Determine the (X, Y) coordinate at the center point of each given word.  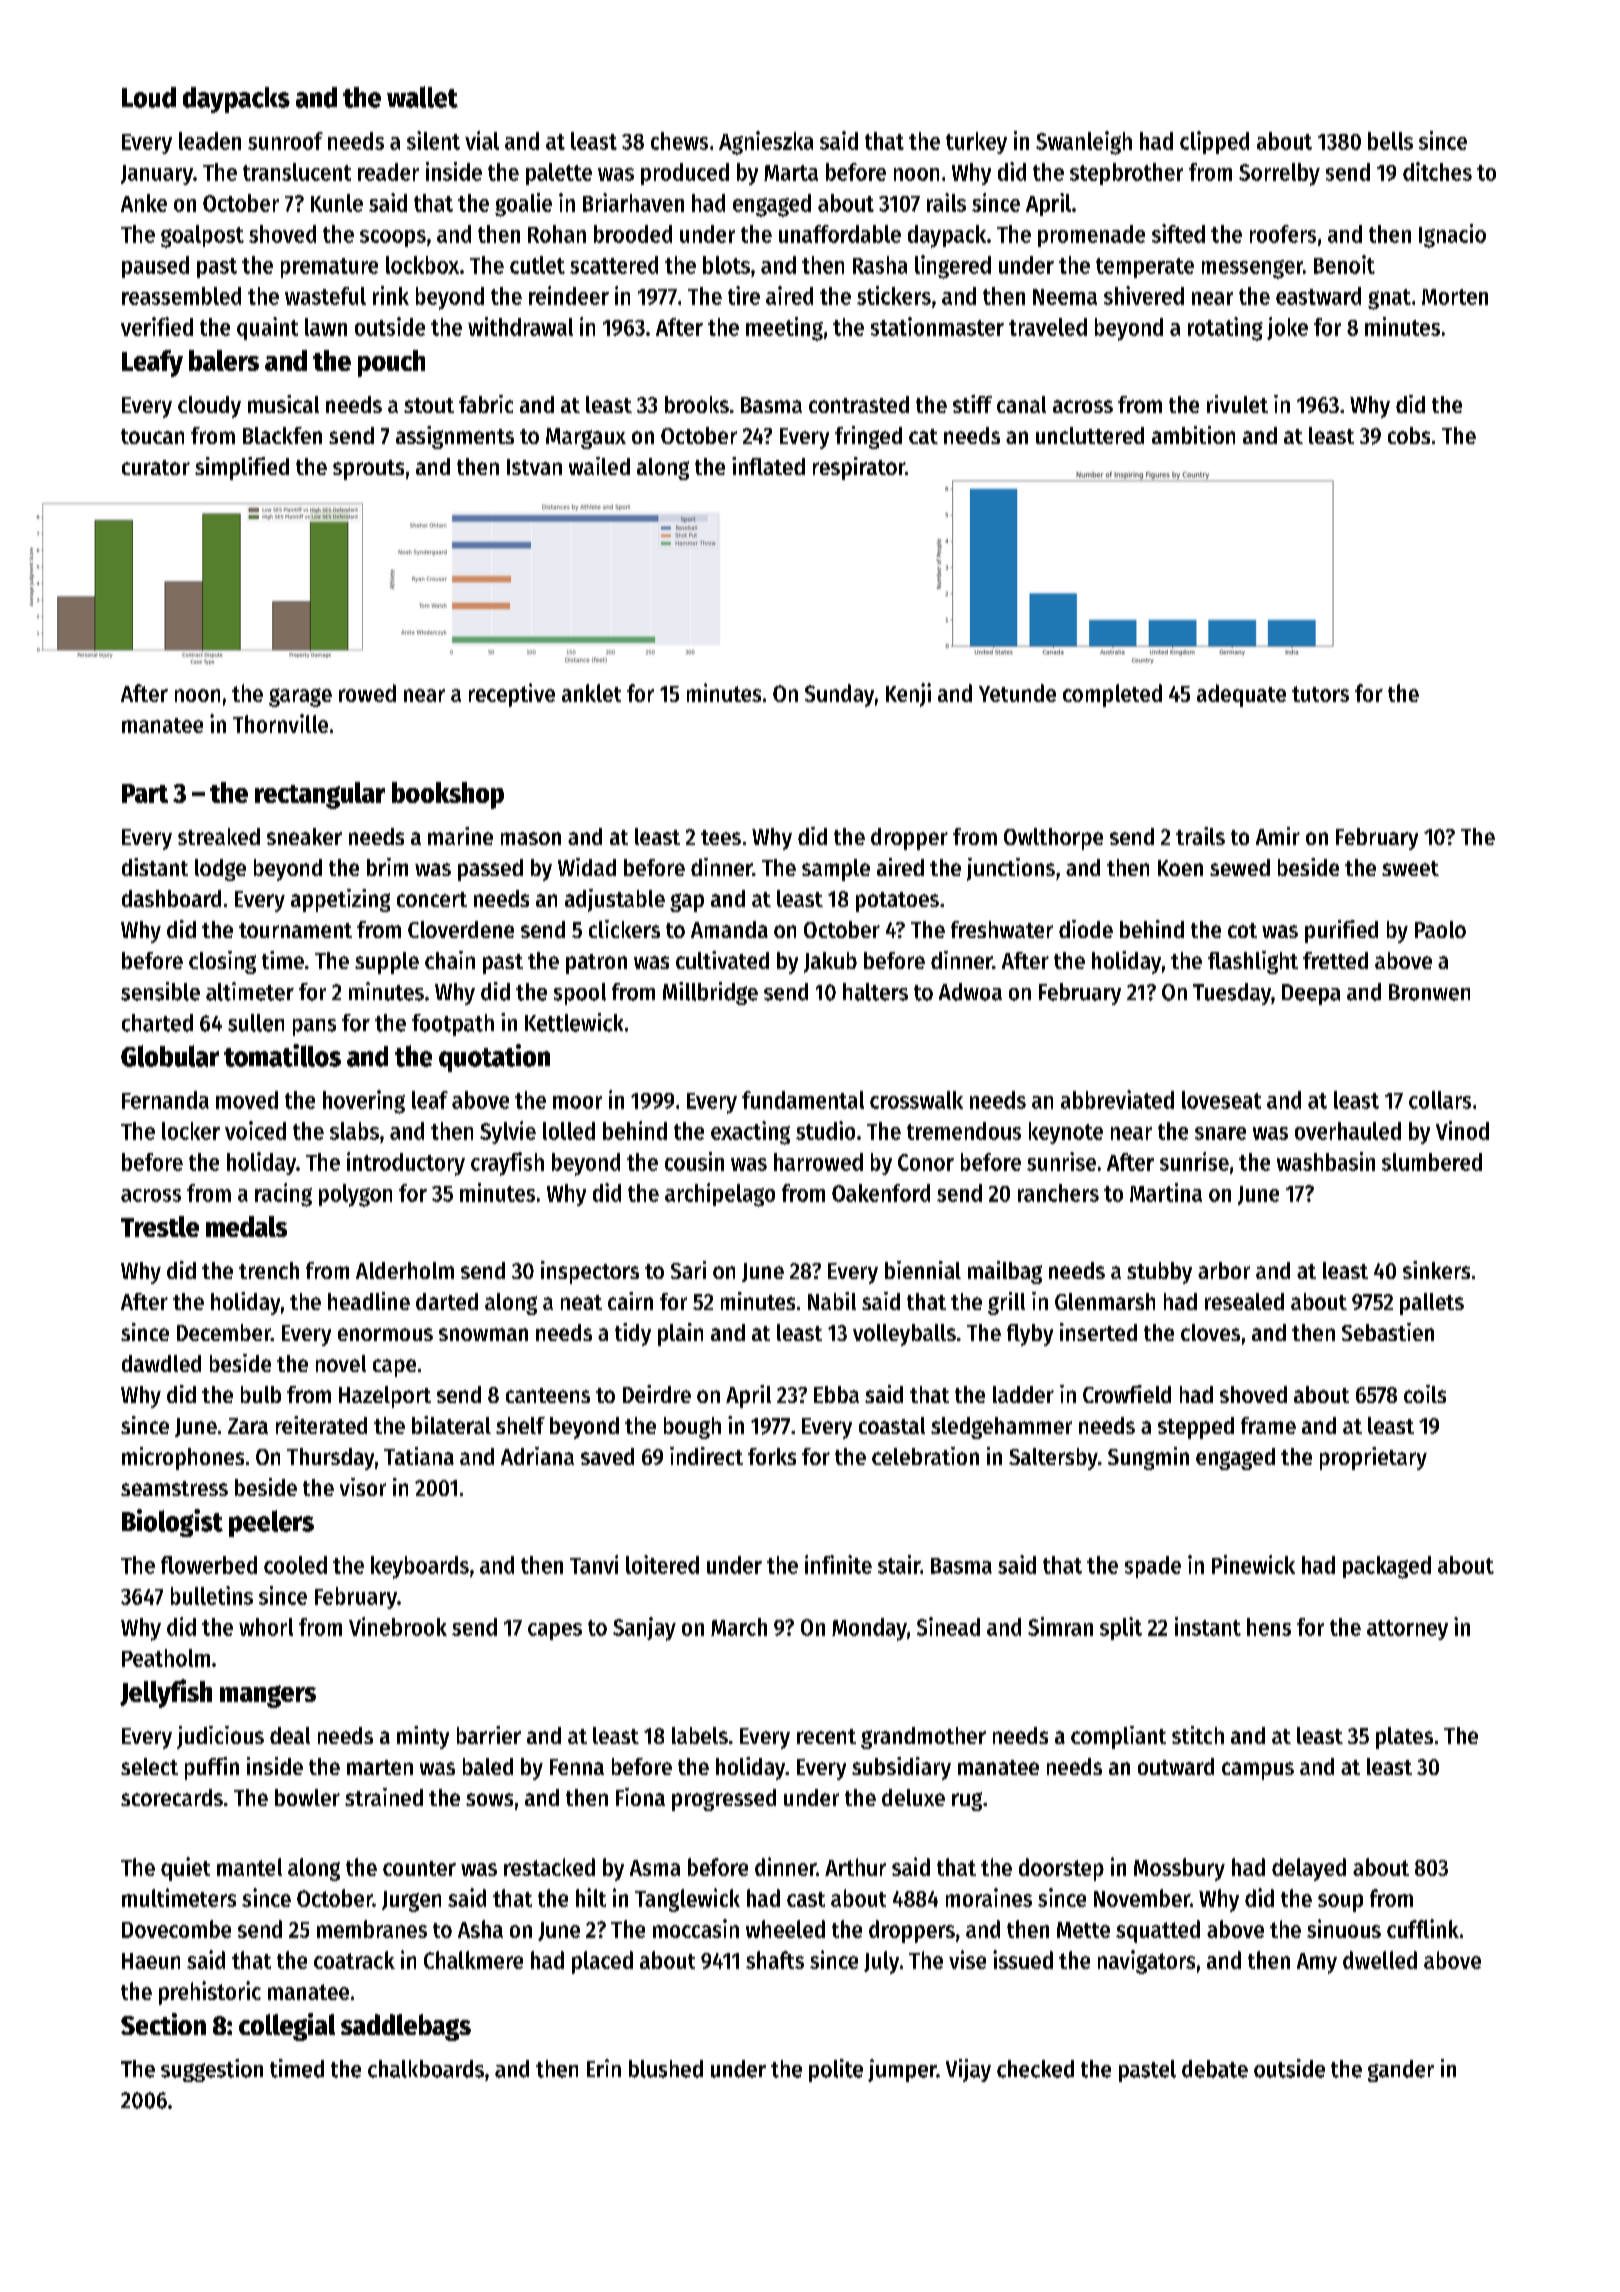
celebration (925, 1456)
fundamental (803, 1100)
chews (679, 141)
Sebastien (1388, 1332)
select (149, 1766)
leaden (210, 141)
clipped (1214, 142)
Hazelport (385, 1397)
